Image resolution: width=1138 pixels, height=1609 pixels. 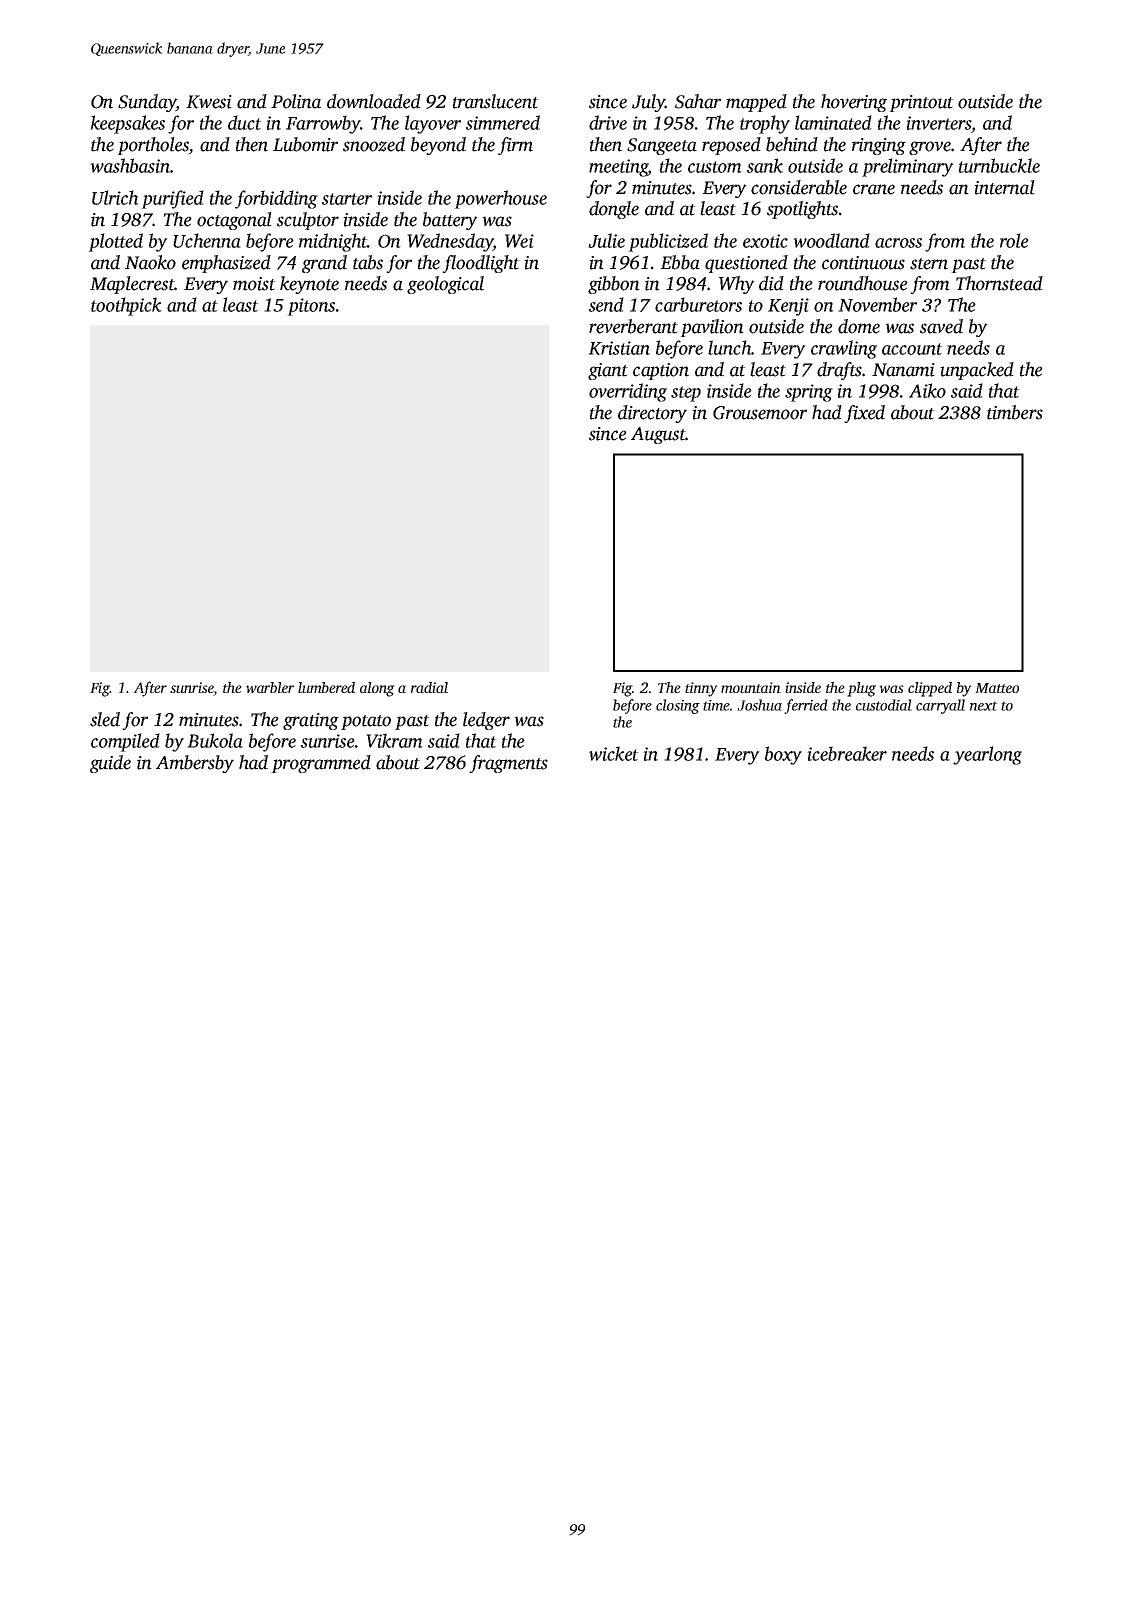 I want to click on downloaded, so click(x=374, y=101).
